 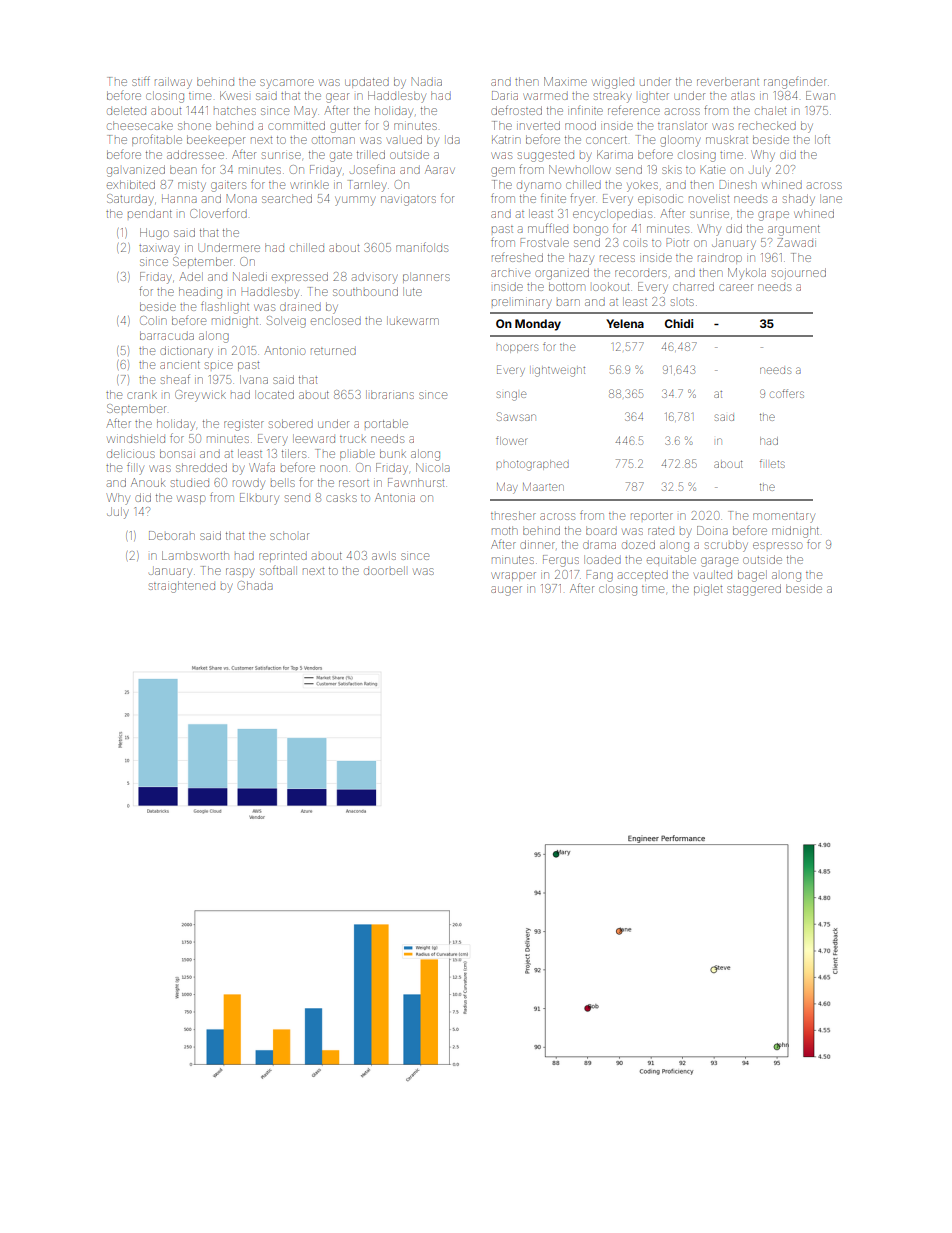 I want to click on Piotr, so click(x=678, y=242).
